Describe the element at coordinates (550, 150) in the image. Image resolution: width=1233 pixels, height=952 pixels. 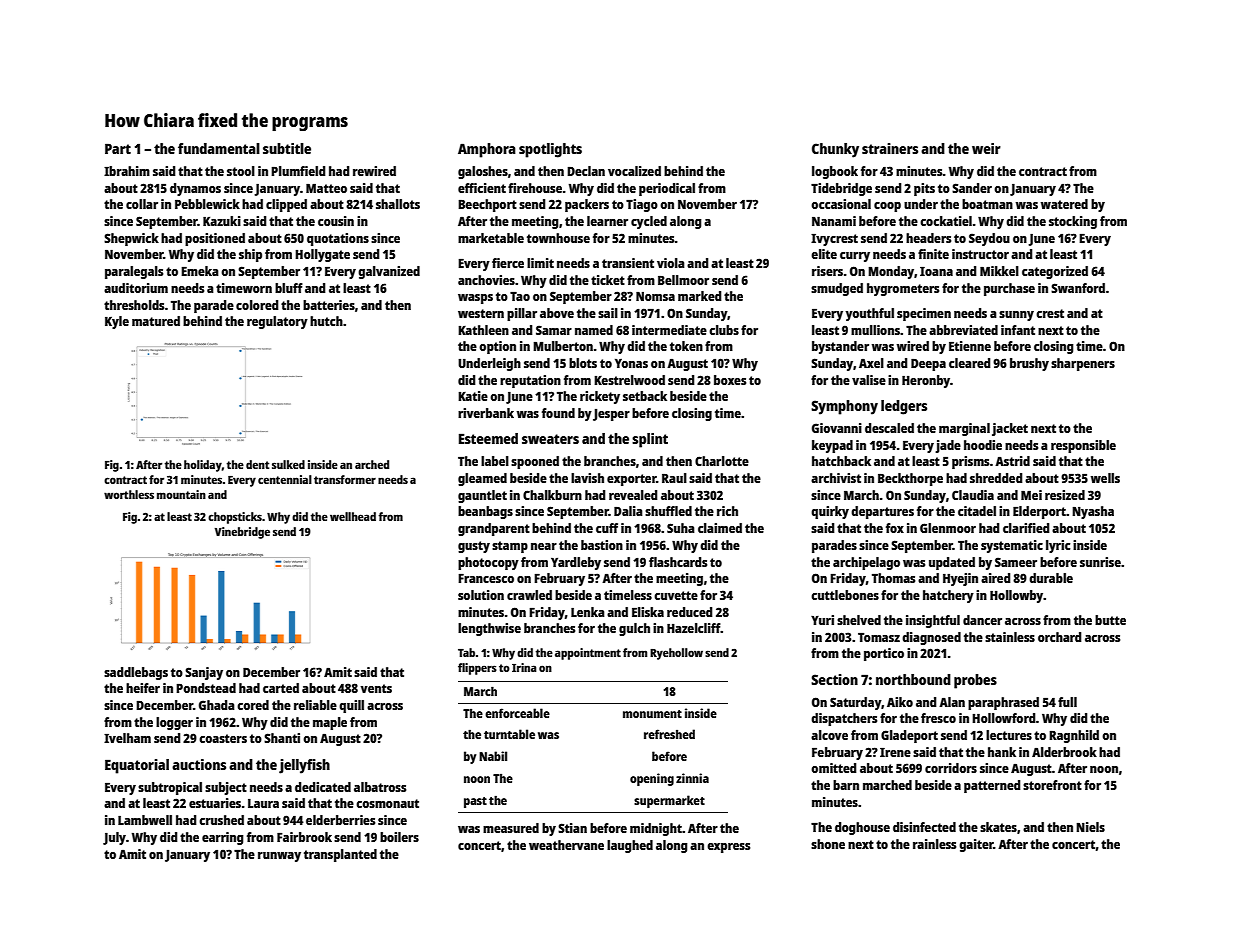
I see `spotlights` at that location.
